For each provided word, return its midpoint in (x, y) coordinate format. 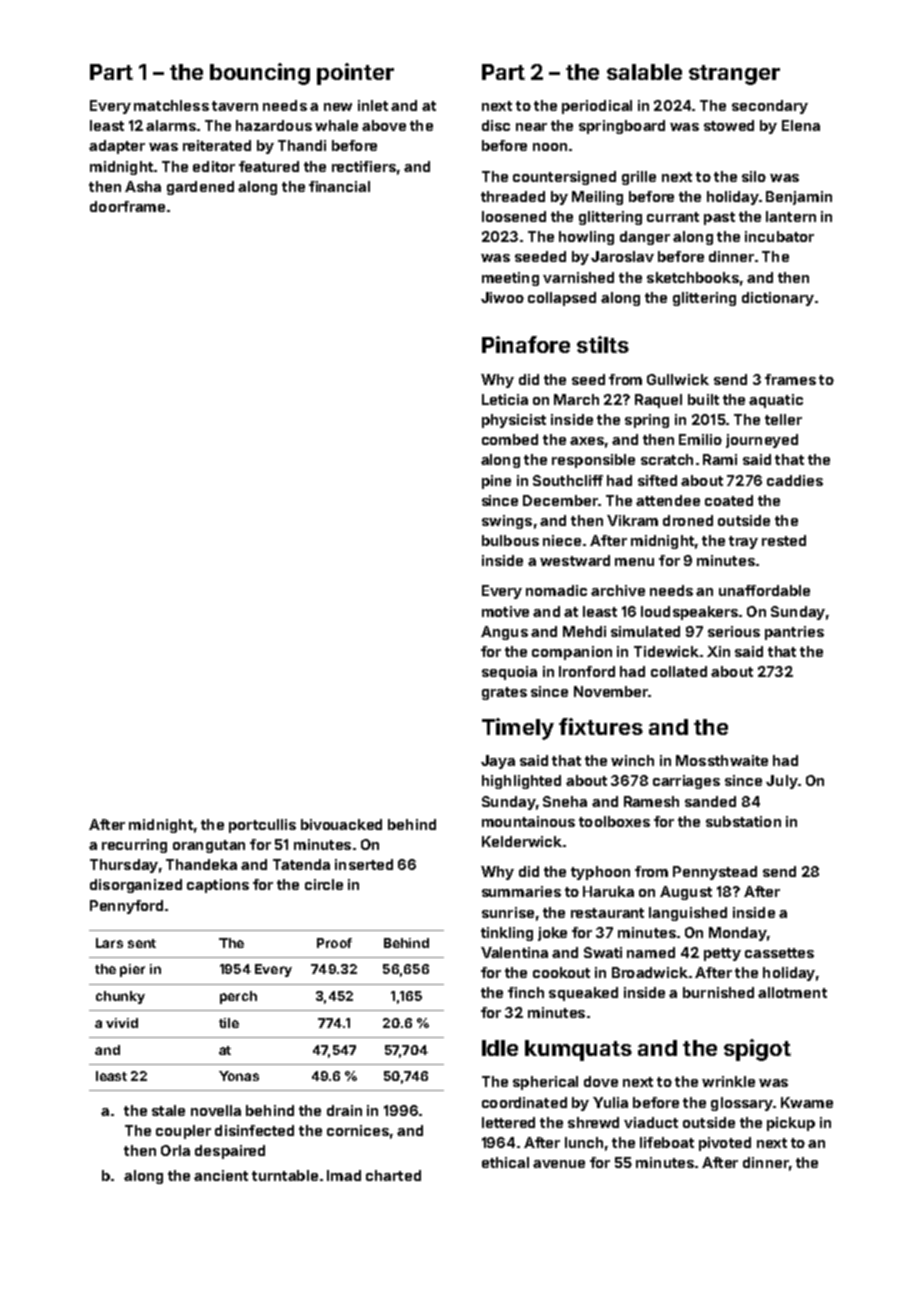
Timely (518, 729)
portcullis (262, 826)
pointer (355, 74)
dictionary (778, 299)
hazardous (274, 125)
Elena (801, 125)
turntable (285, 1175)
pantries (794, 633)
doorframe (127, 206)
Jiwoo (502, 297)
